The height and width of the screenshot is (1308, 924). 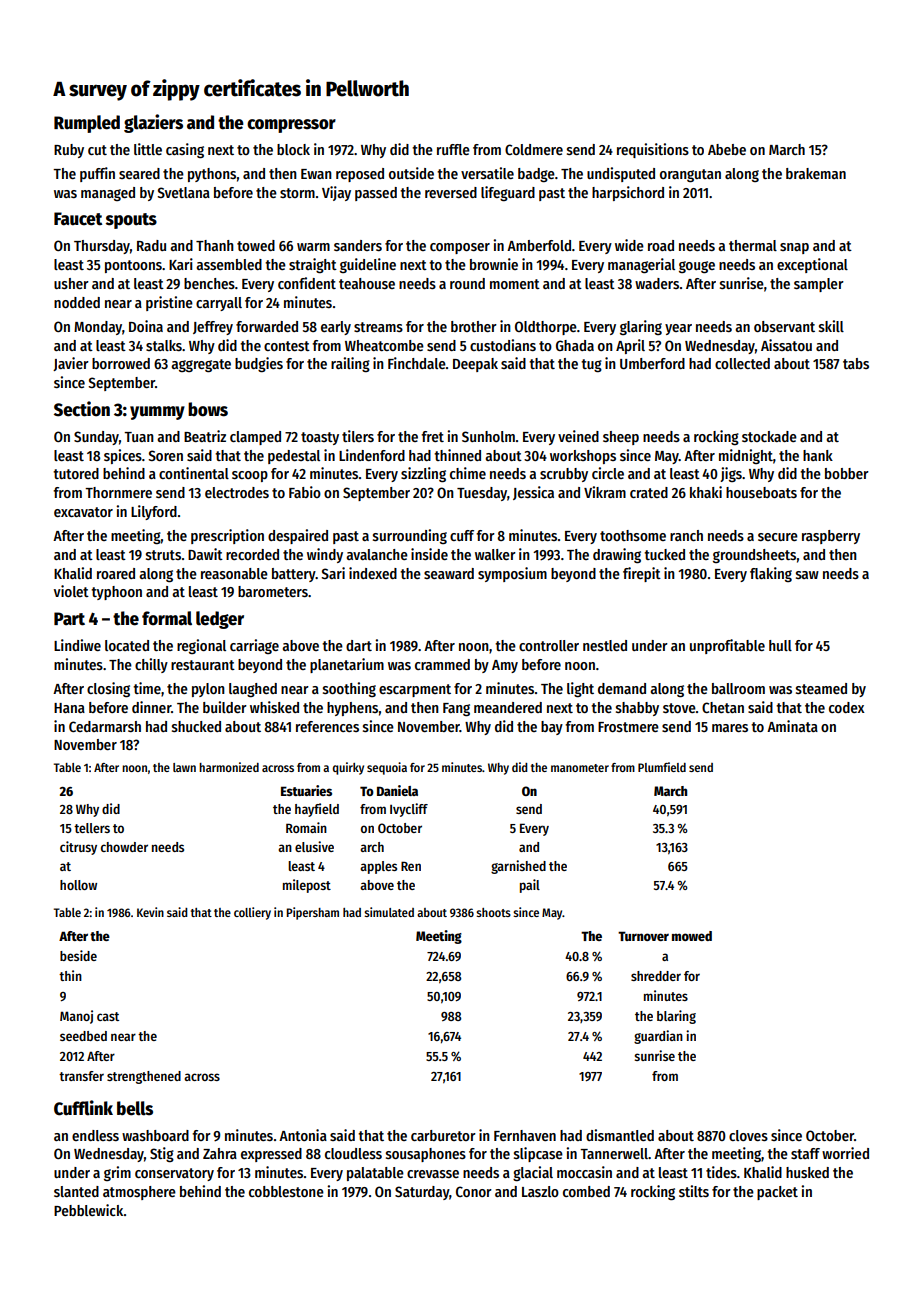 I want to click on Laszlo, so click(x=540, y=1191).
